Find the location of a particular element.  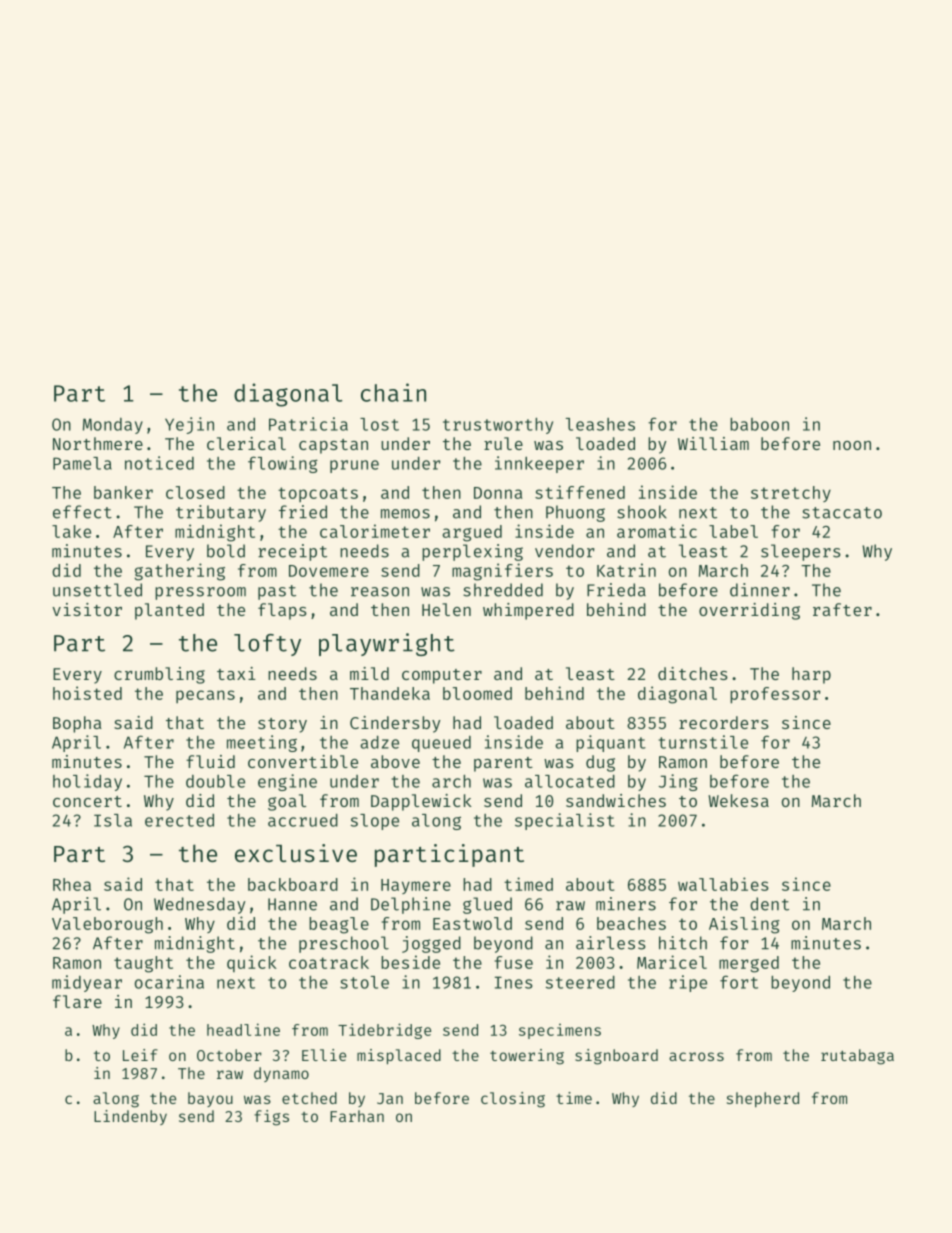

Rhea is located at coordinates (72, 884).
